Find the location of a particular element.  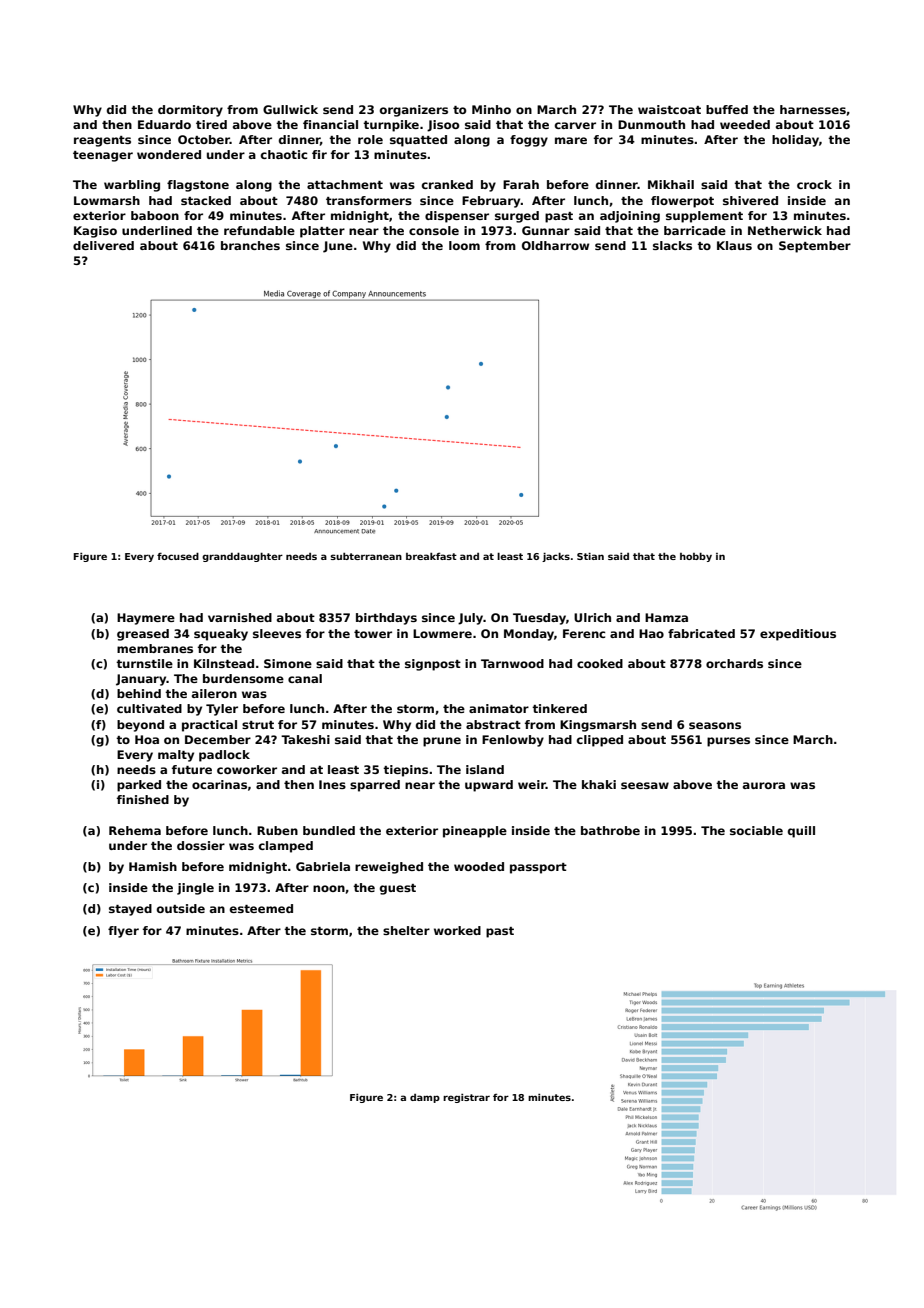

Gullwick is located at coordinates (290, 109).
